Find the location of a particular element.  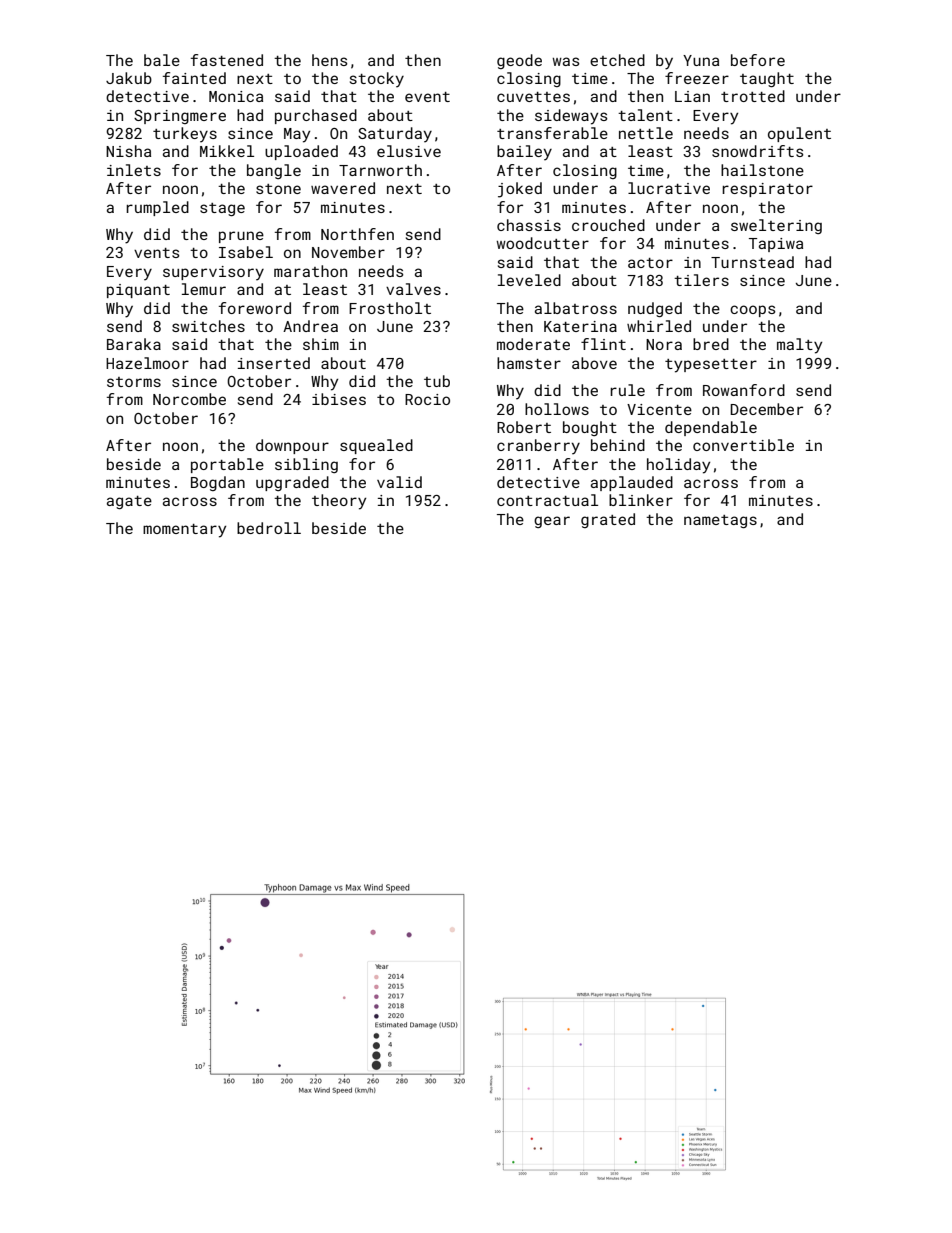

sweltering is located at coordinates (776, 226).
